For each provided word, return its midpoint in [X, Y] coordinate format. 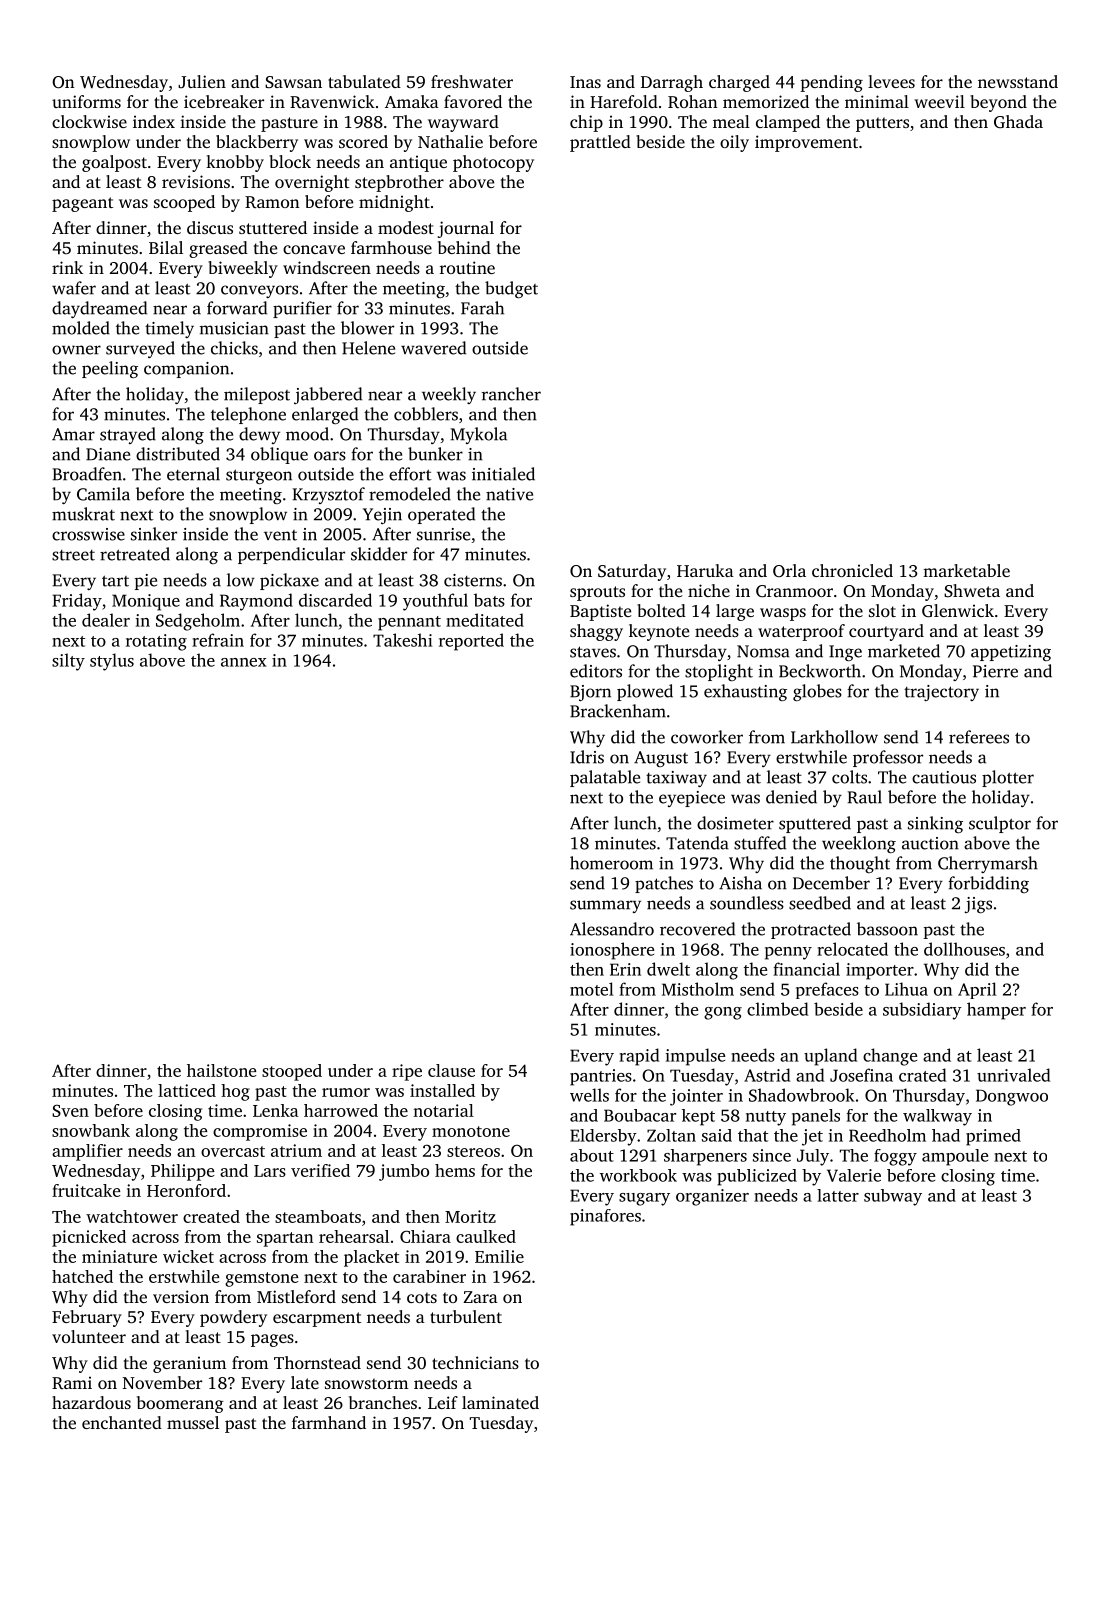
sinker [154, 534]
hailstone [221, 1070]
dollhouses [964, 949]
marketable [966, 570]
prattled [600, 143]
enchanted [122, 1422]
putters [882, 124]
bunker [435, 454]
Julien [202, 81]
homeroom [611, 863]
